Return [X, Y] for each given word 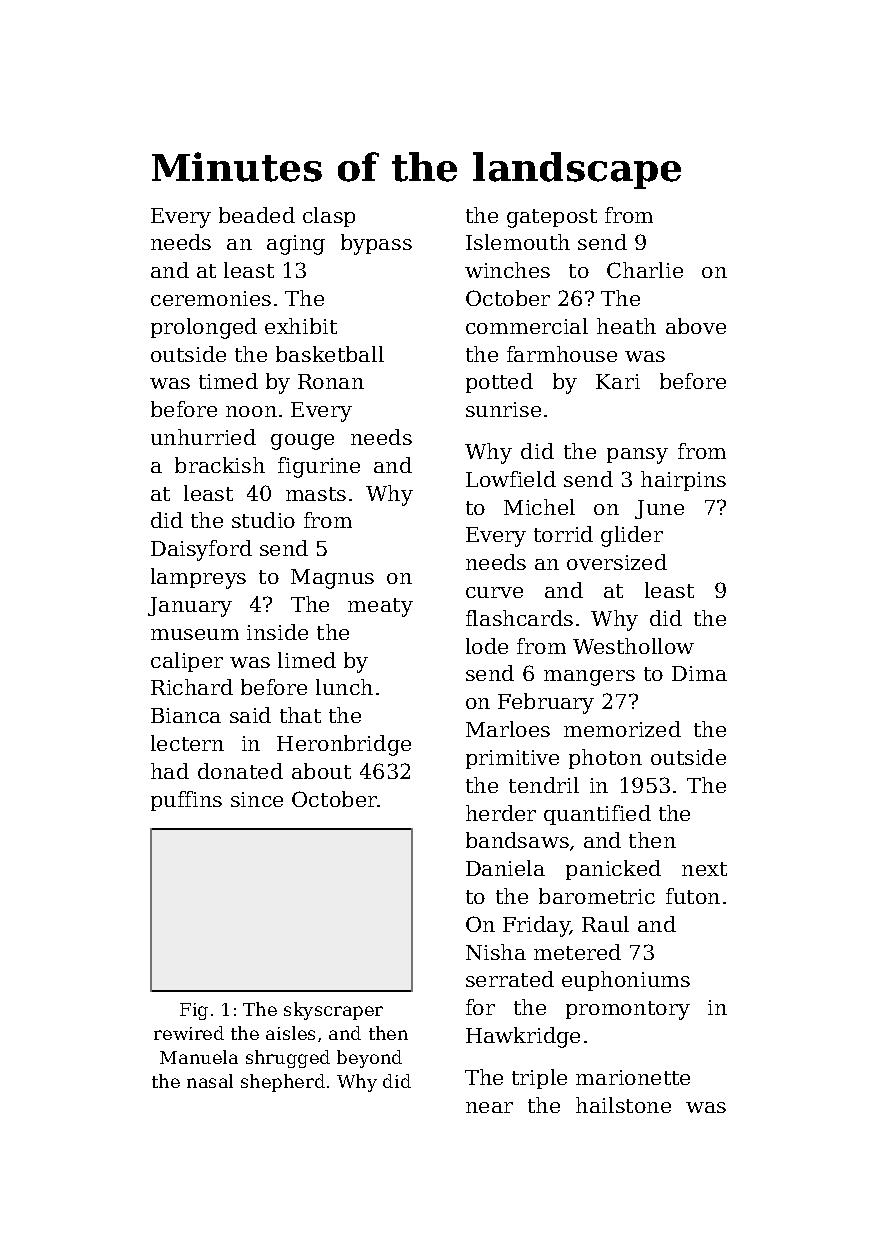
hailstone [623, 1105]
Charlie [645, 270]
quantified [597, 815]
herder [501, 813]
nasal [210, 1081]
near [489, 1107]
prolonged [204, 328]
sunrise [503, 409]
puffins [186, 801]
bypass [376, 244]
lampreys [198, 578]
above [696, 326]
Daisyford [201, 550]
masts [316, 494]
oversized [617, 562]
